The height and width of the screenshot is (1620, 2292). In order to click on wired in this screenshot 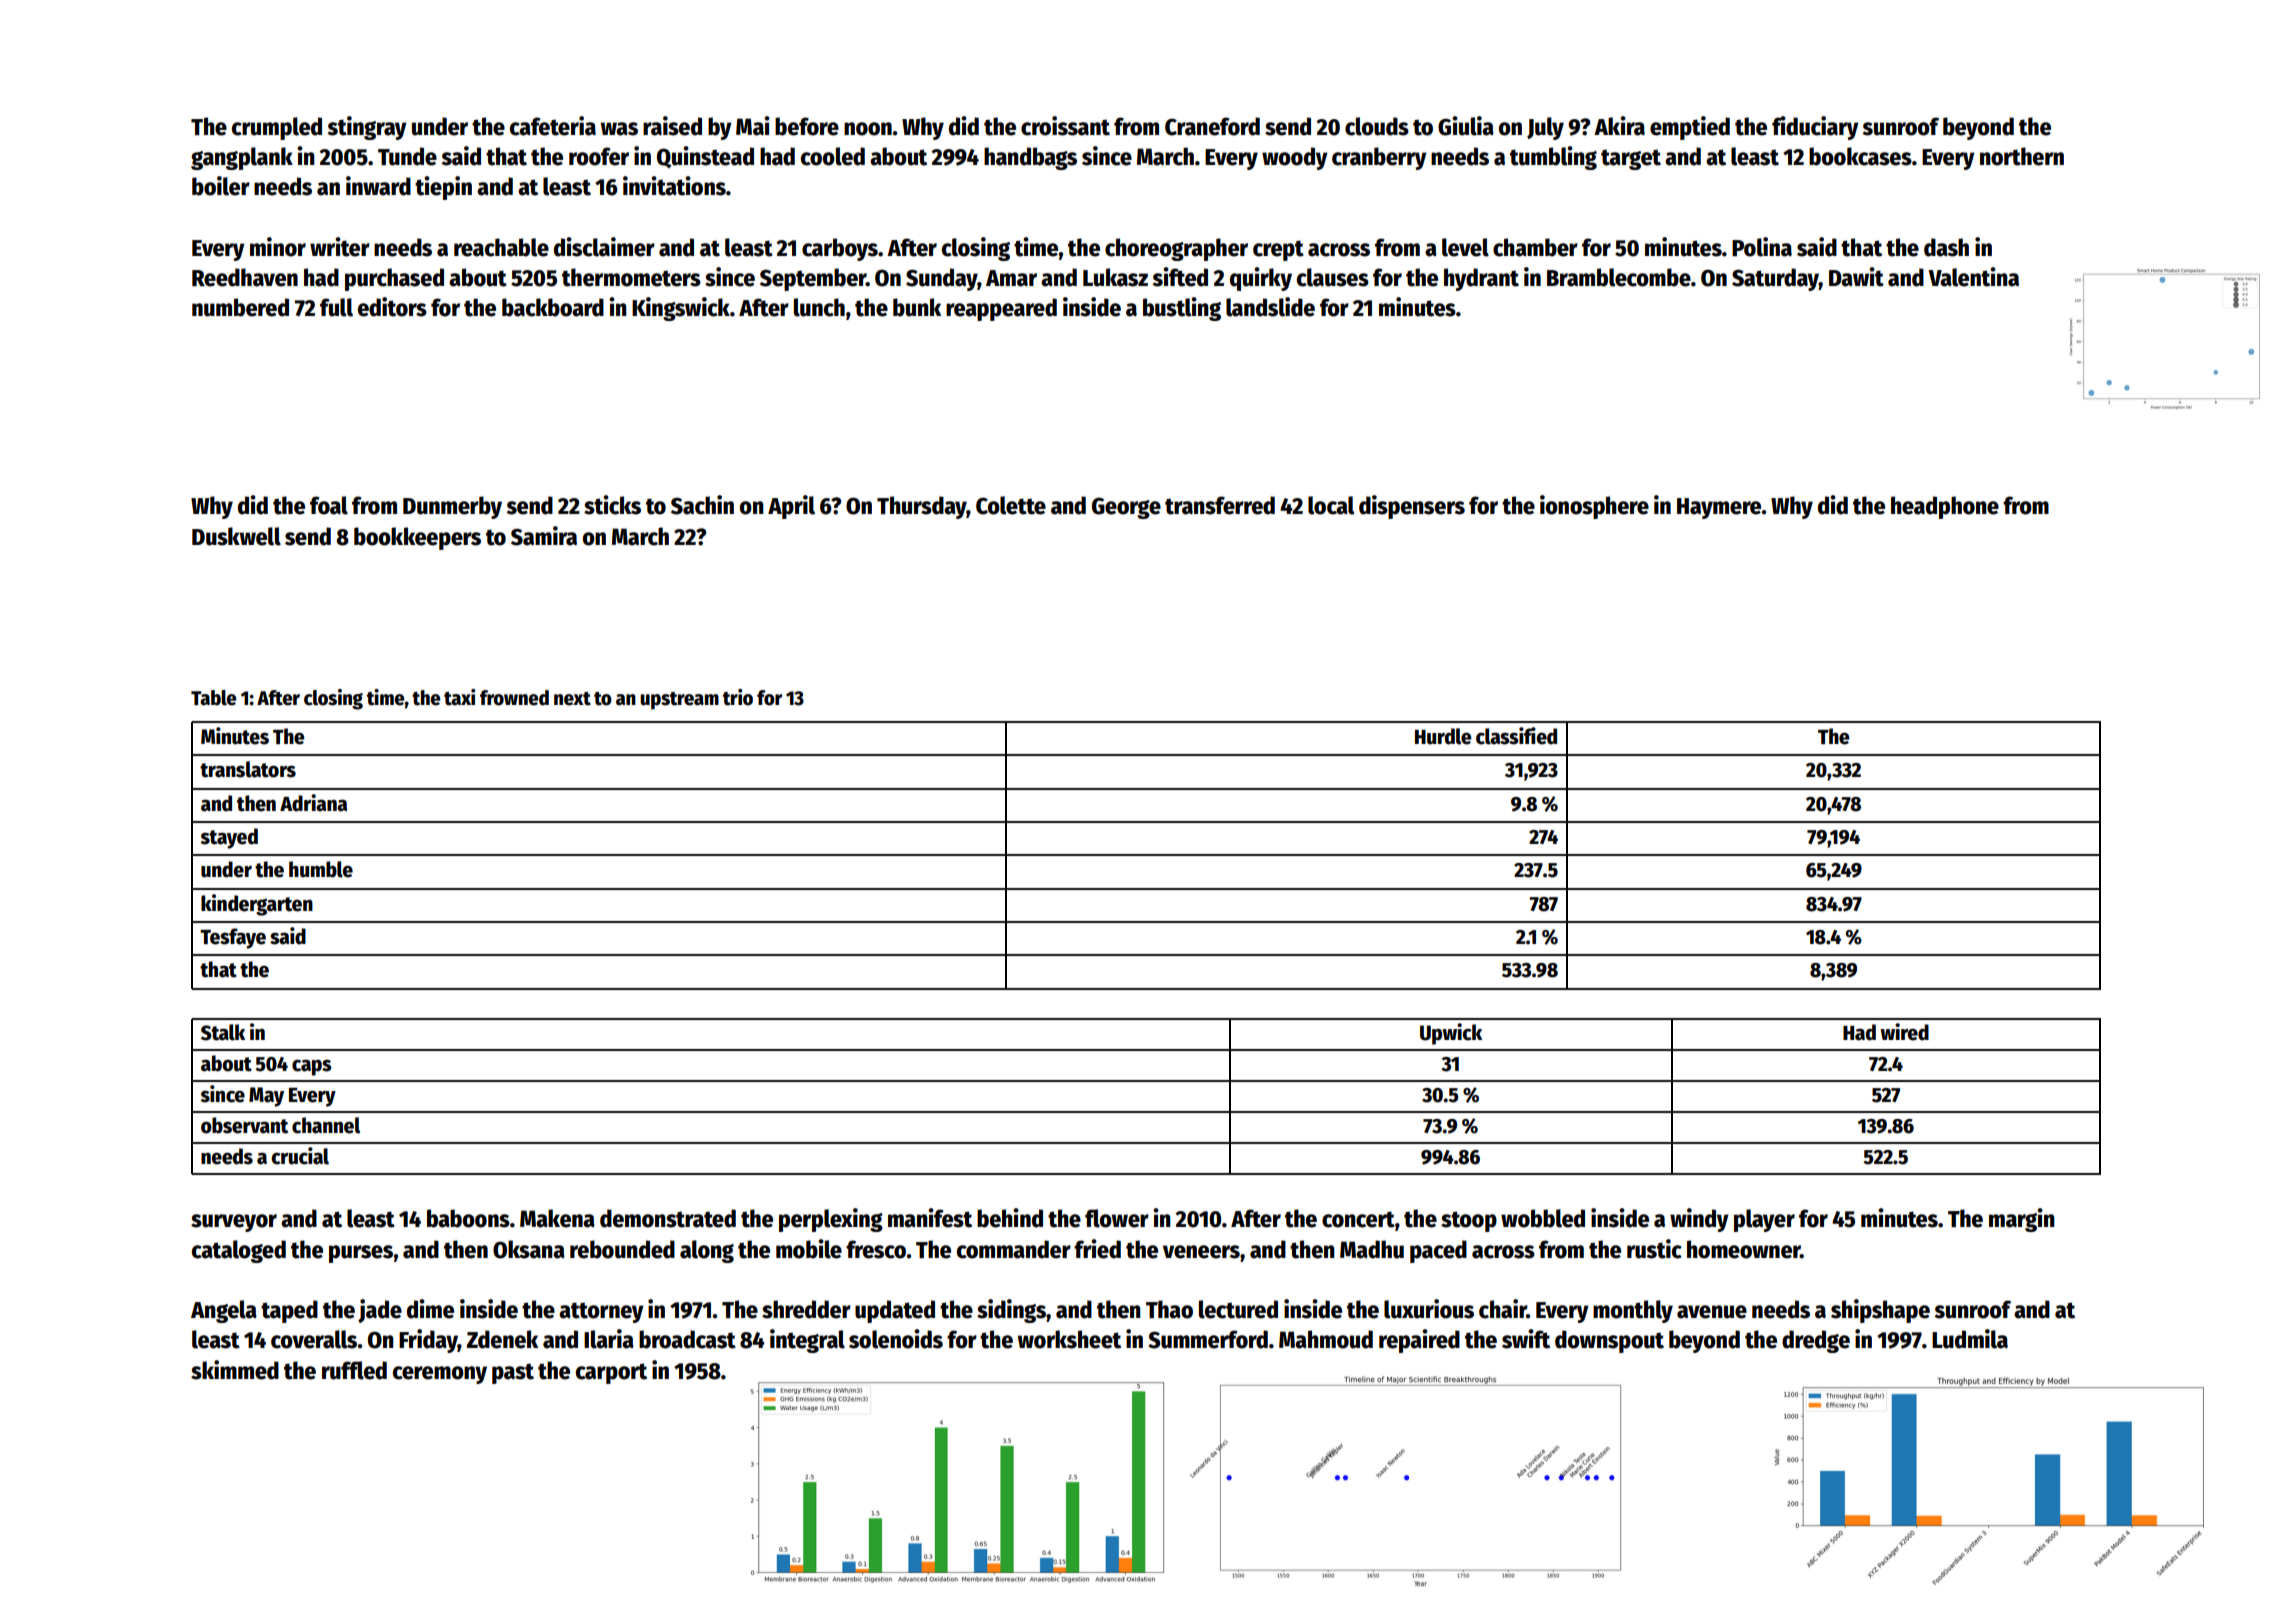, I will do `click(1904, 1032)`.
